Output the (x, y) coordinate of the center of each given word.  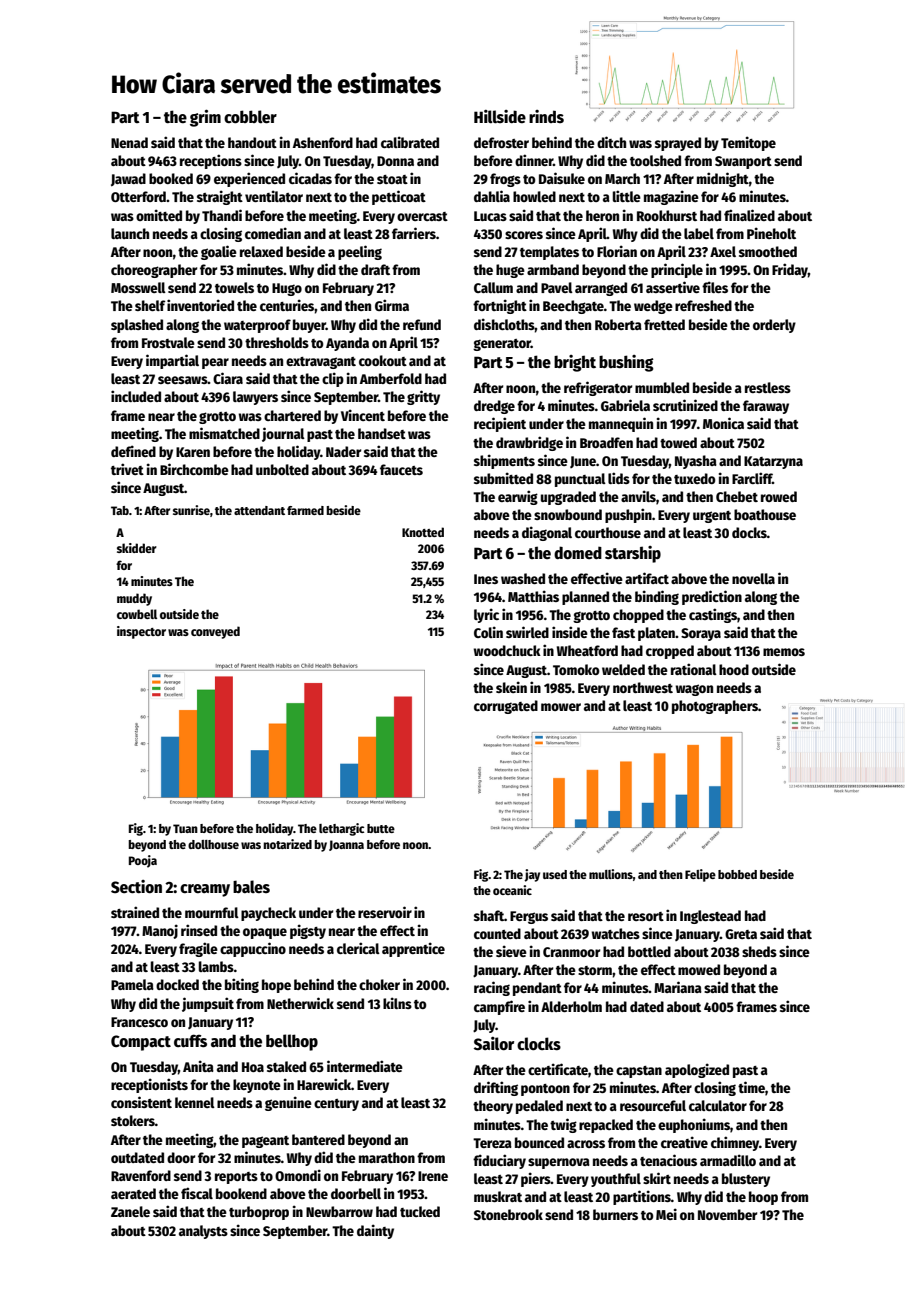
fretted (664, 324)
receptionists (149, 1085)
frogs (505, 180)
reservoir (385, 912)
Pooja (143, 861)
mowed (699, 969)
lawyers (255, 398)
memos (784, 652)
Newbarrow (339, 1211)
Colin (488, 632)
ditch (611, 142)
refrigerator (598, 388)
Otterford (138, 196)
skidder (137, 548)
